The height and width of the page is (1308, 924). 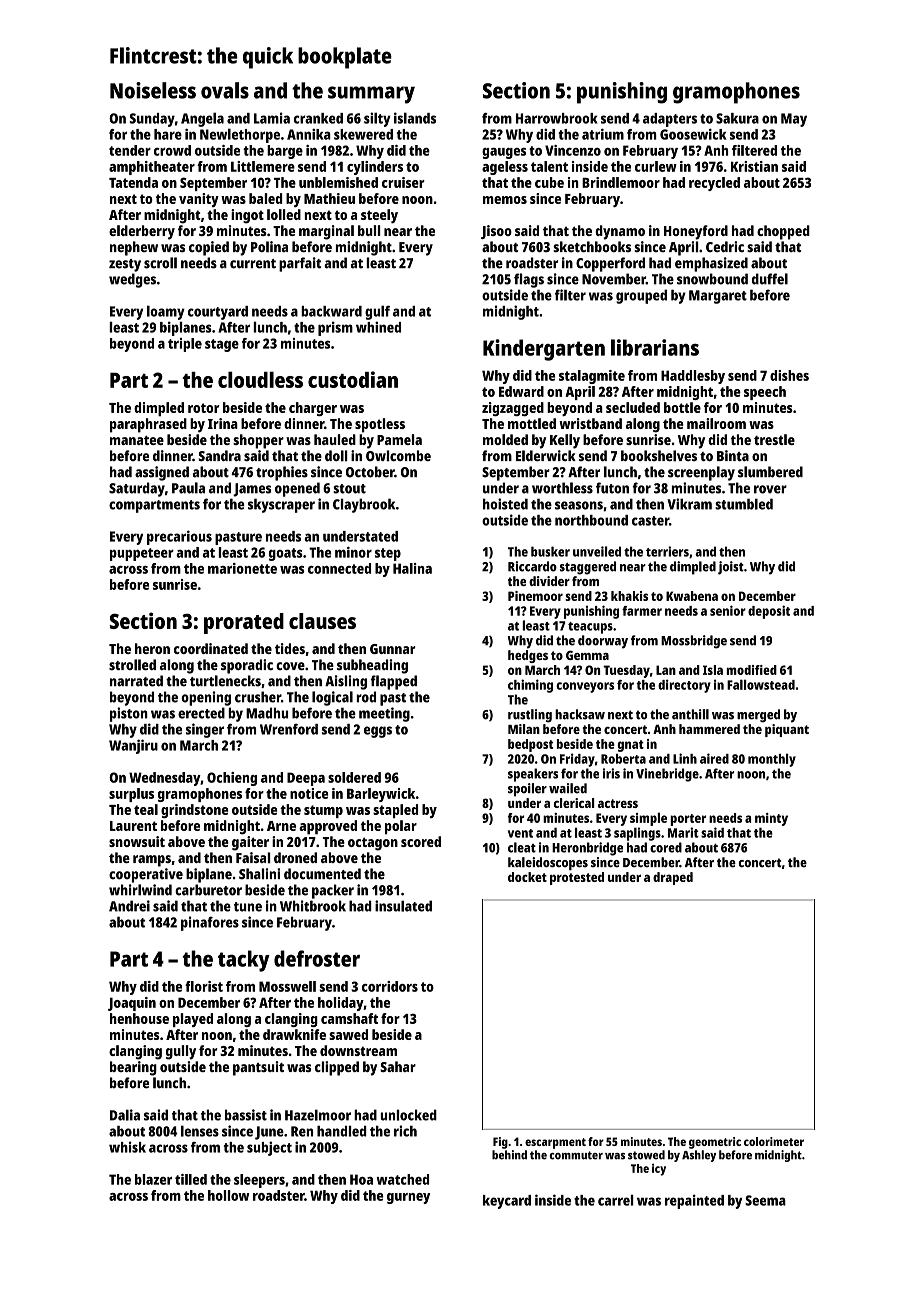 What do you see at coordinates (232, 779) in the page?
I see `Ochieng` at bounding box center [232, 779].
